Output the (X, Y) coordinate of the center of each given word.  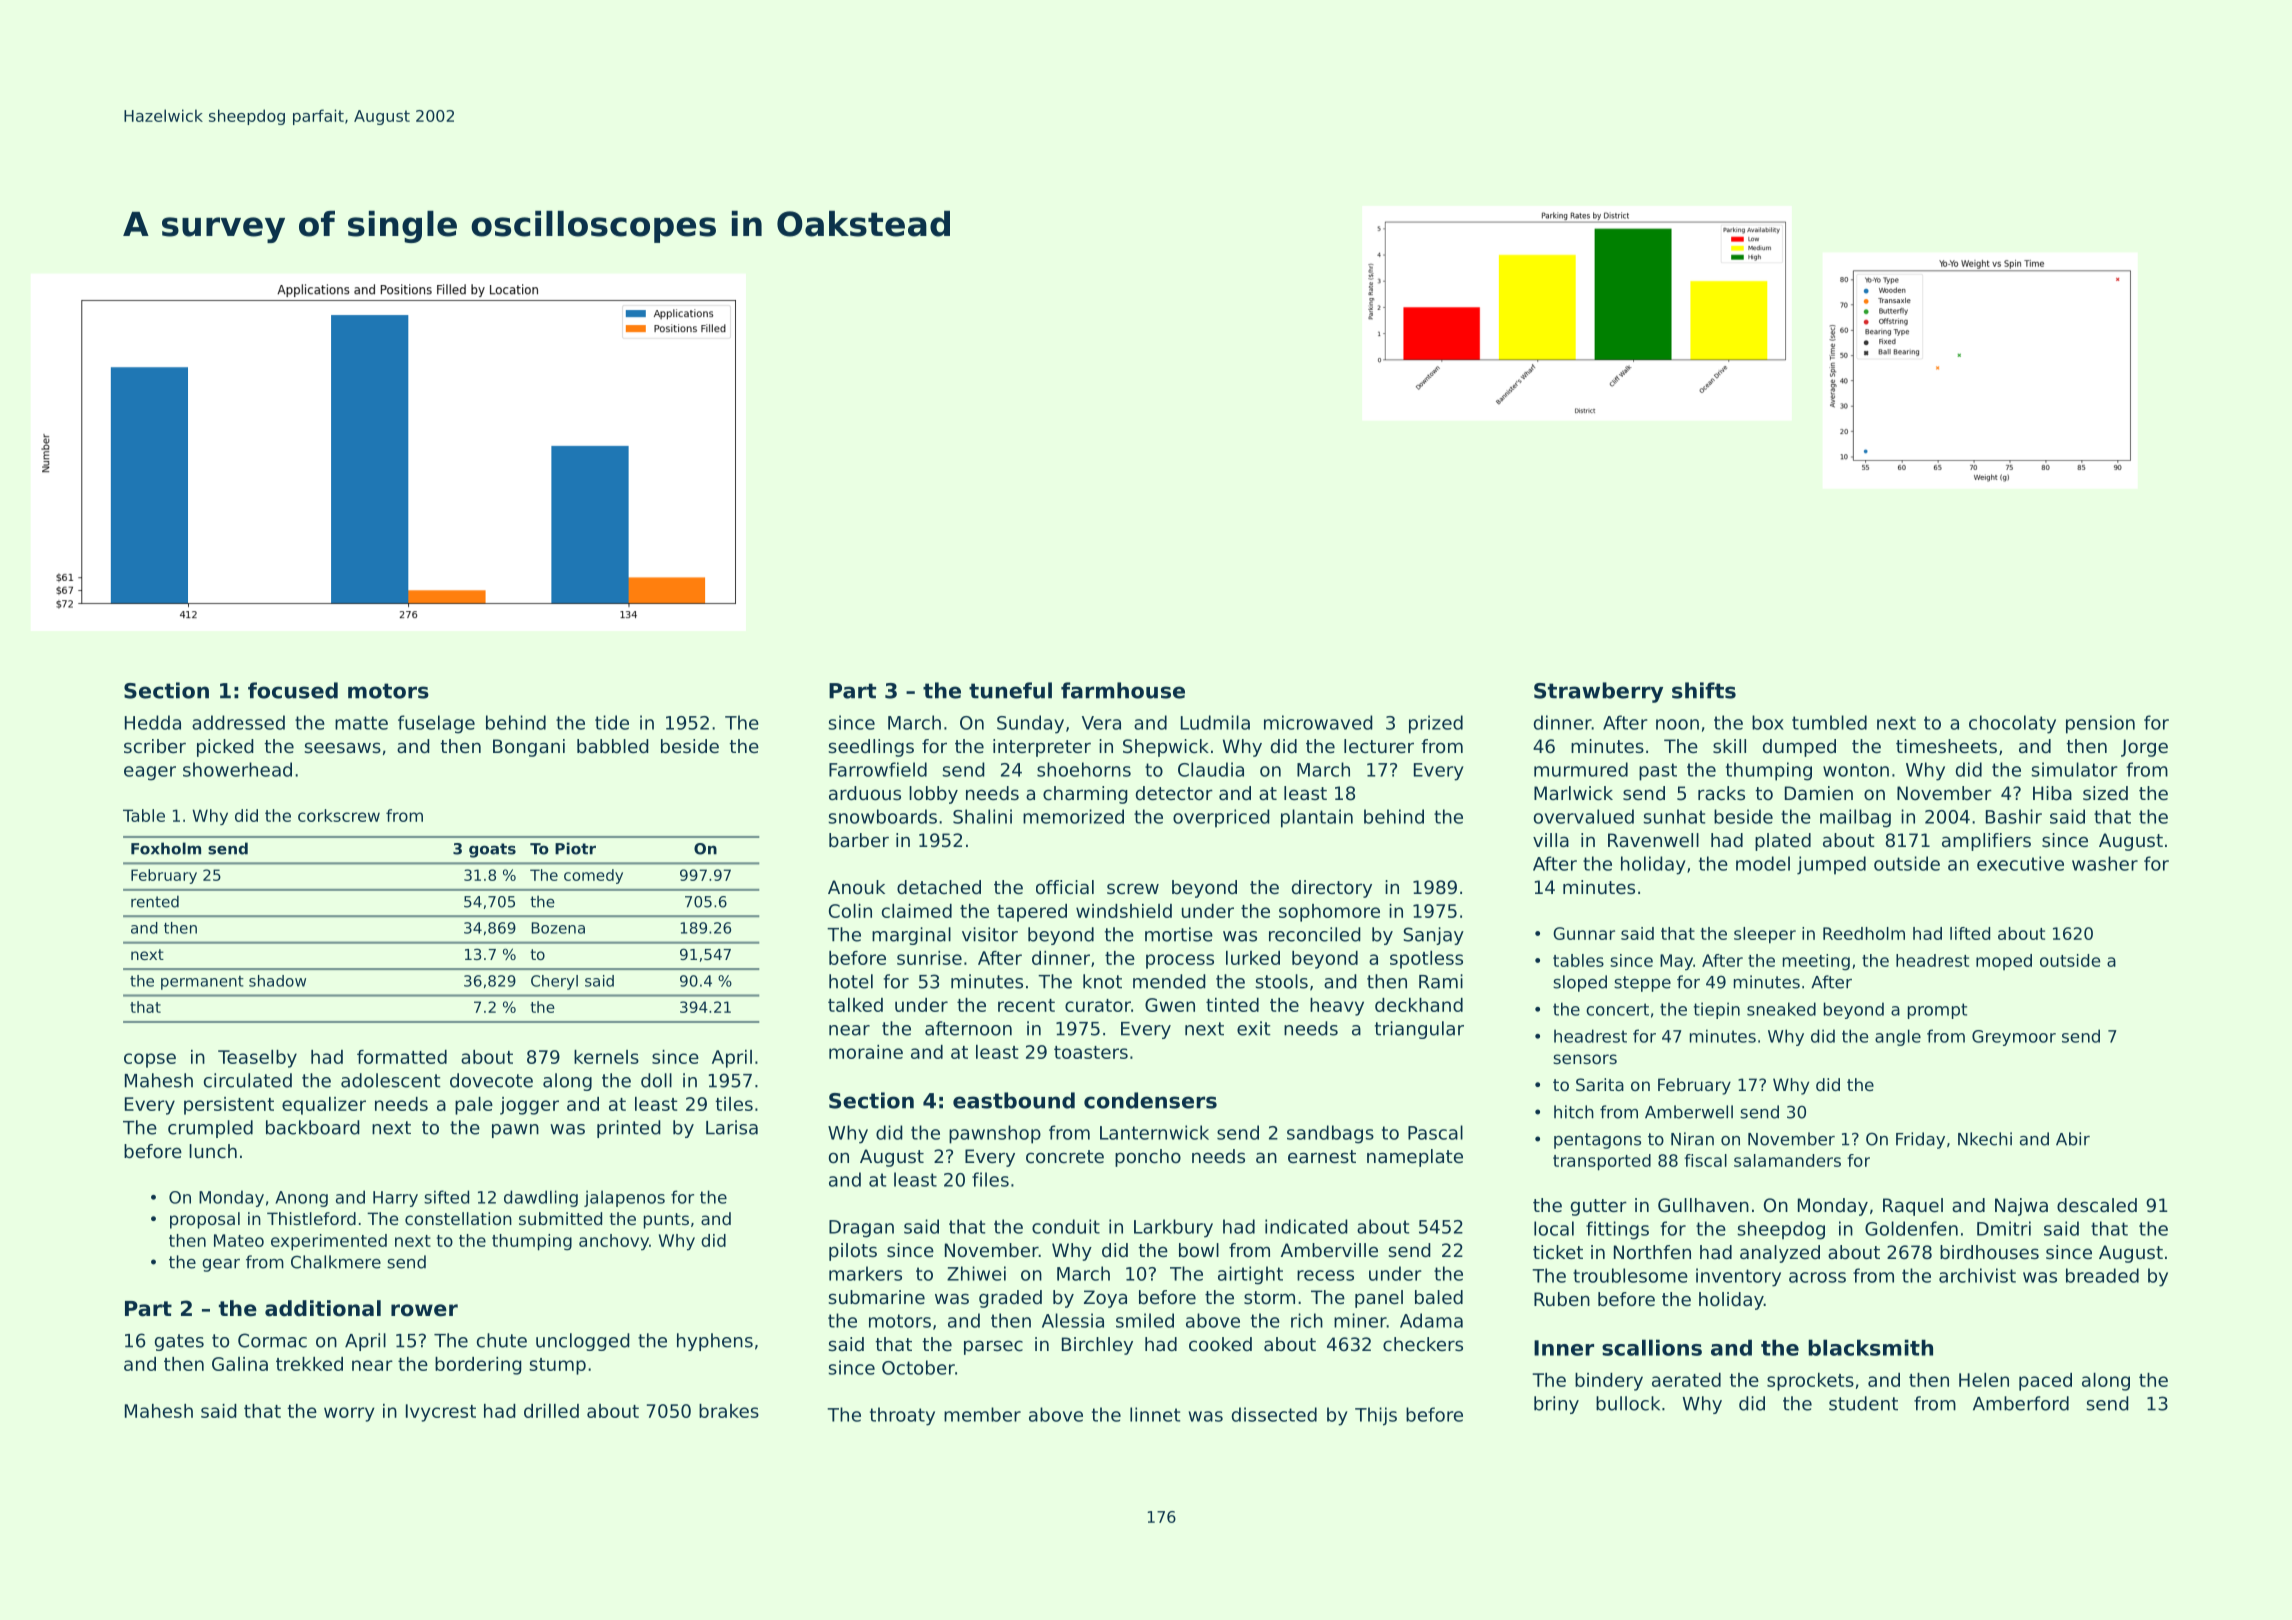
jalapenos (624, 1198)
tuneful (1010, 690)
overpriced (1221, 818)
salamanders (1787, 1160)
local (1554, 1228)
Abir (2073, 1139)
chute (502, 1340)
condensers (1150, 1100)
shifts (1704, 690)
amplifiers (1986, 842)
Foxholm (166, 848)
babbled (613, 746)
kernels (606, 1057)
